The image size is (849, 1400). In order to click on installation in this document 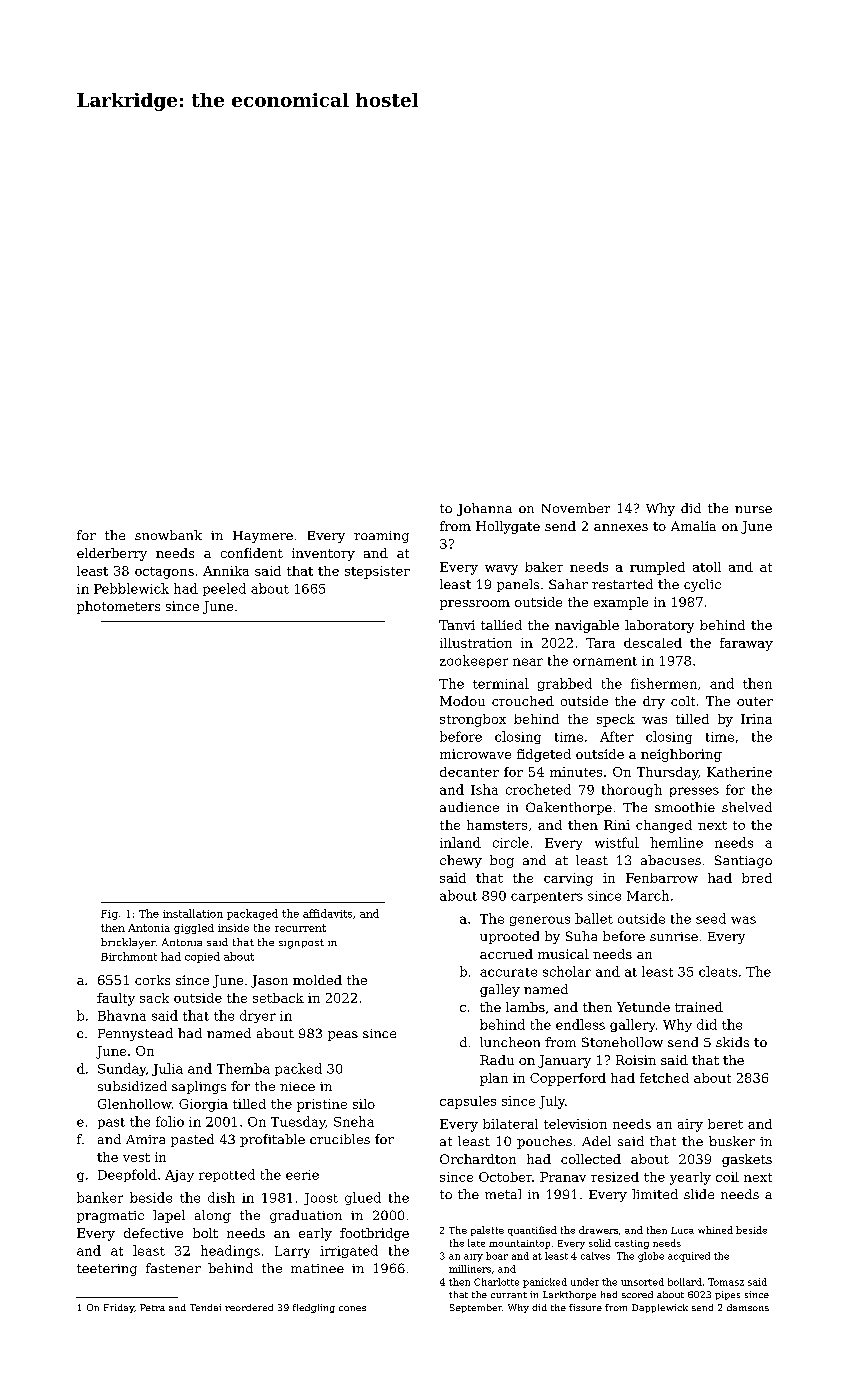, I will do `click(193, 913)`.
